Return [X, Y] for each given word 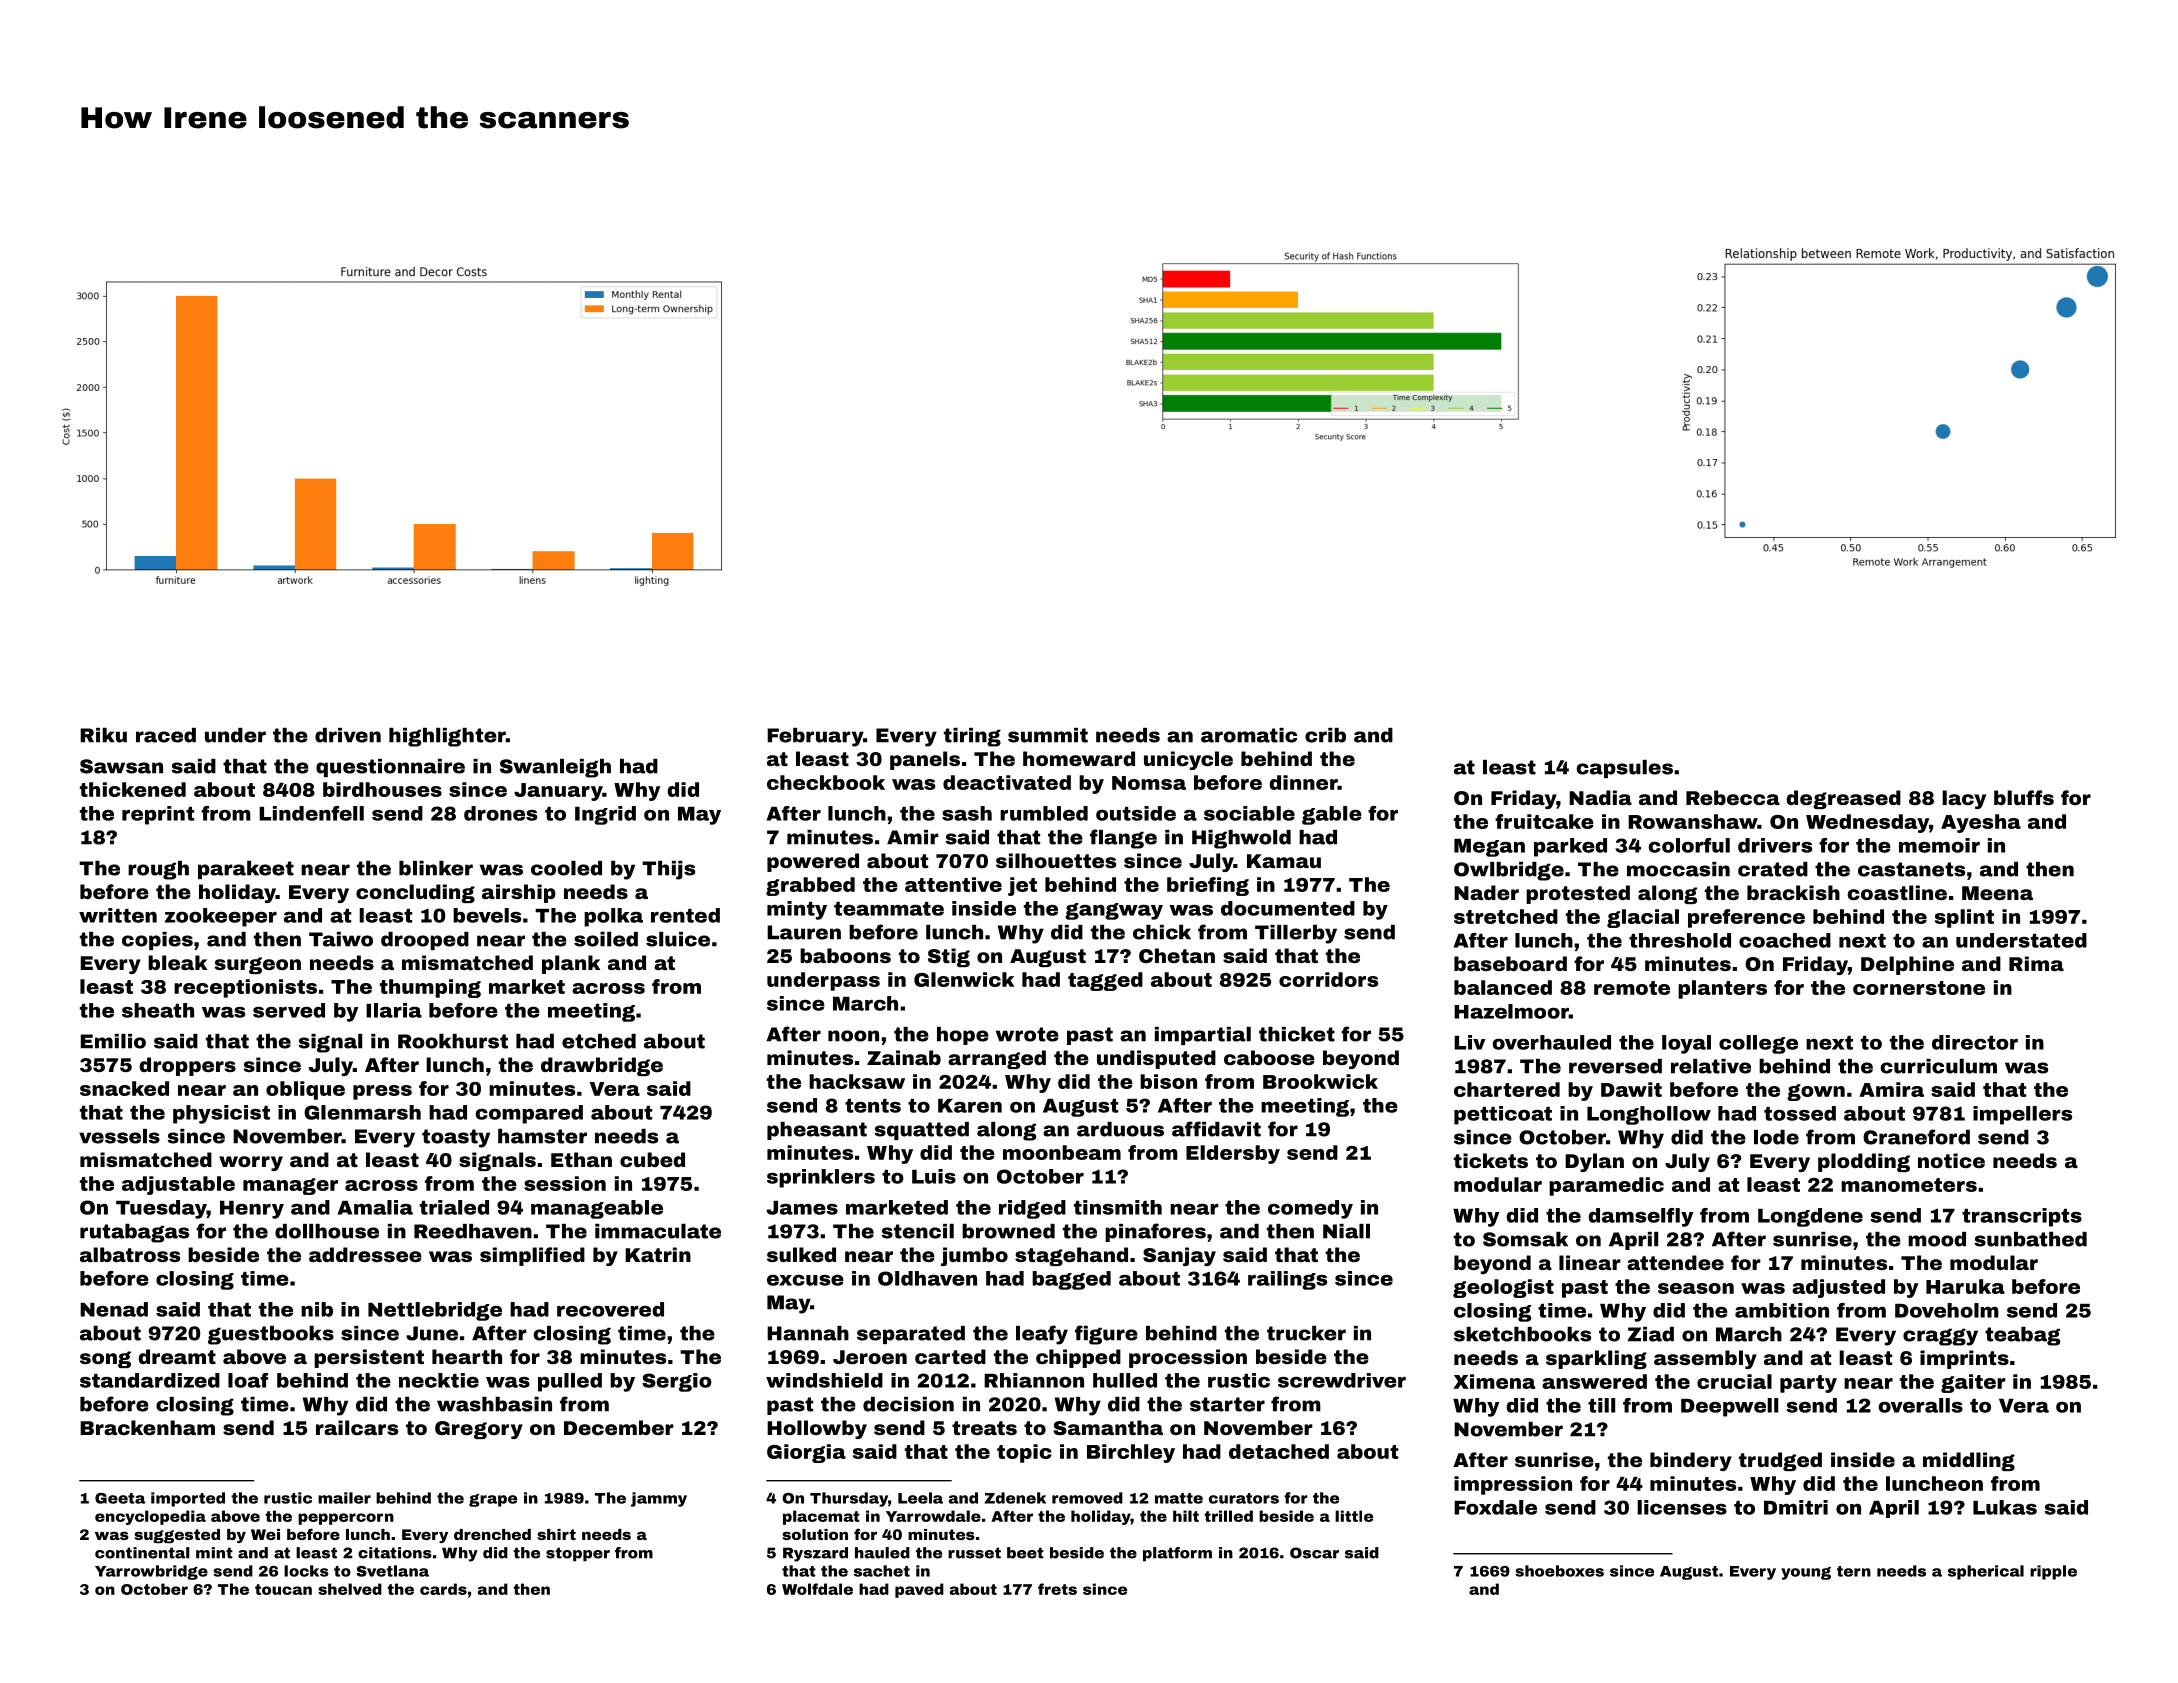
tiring [972, 737]
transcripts [2022, 1217]
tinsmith [1118, 1207]
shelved [350, 1589]
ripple [2053, 1572]
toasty [456, 1138]
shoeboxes [1559, 1571]
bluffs [2024, 797]
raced [166, 735]
